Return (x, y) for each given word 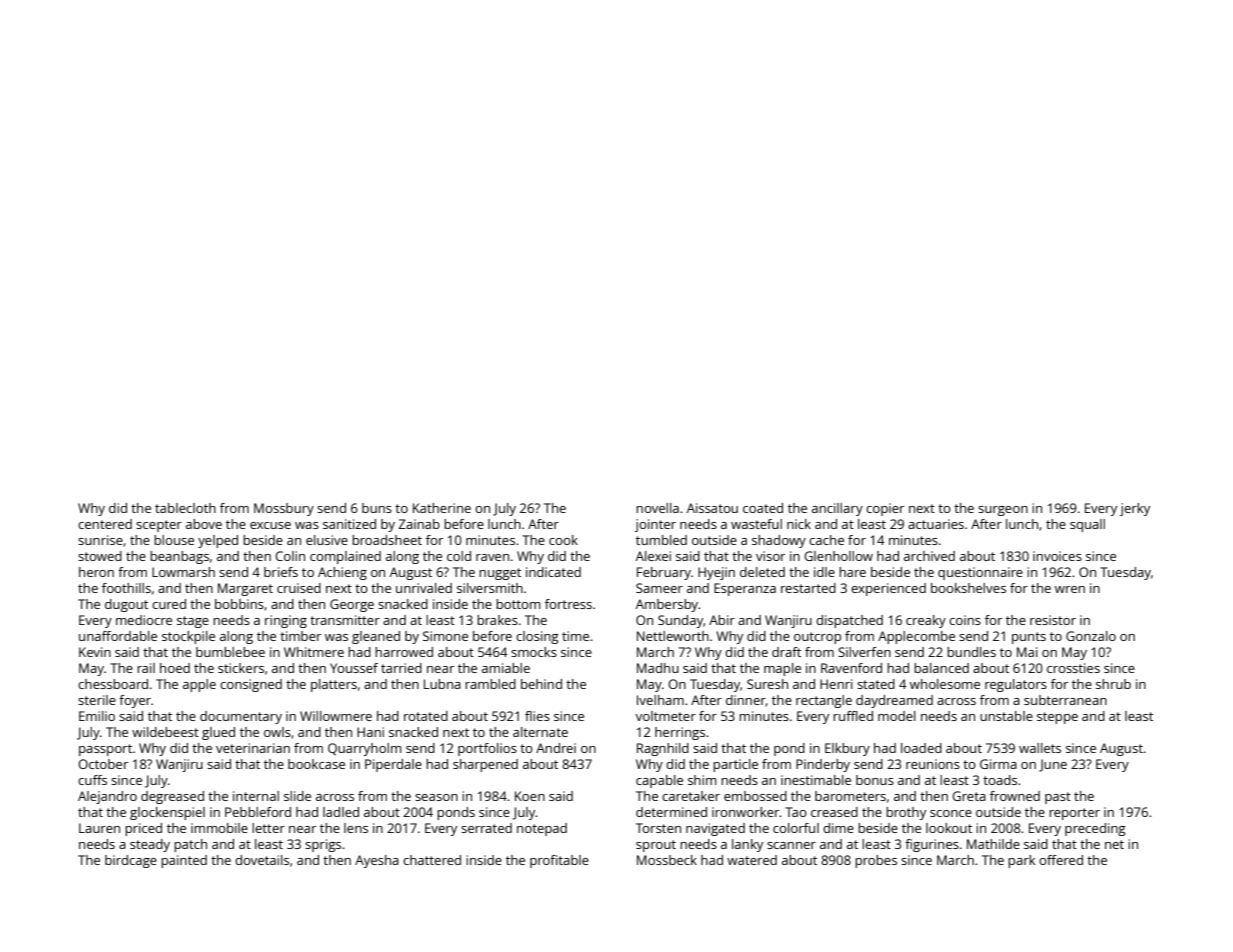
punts (1029, 638)
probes (876, 861)
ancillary (837, 509)
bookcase (316, 764)
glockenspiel (167, 813)
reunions (933, 764)
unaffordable (118, 636)
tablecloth (185, 508)
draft (786, 652)
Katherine (442, 508)
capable (659, 781)
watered (752, 860)
